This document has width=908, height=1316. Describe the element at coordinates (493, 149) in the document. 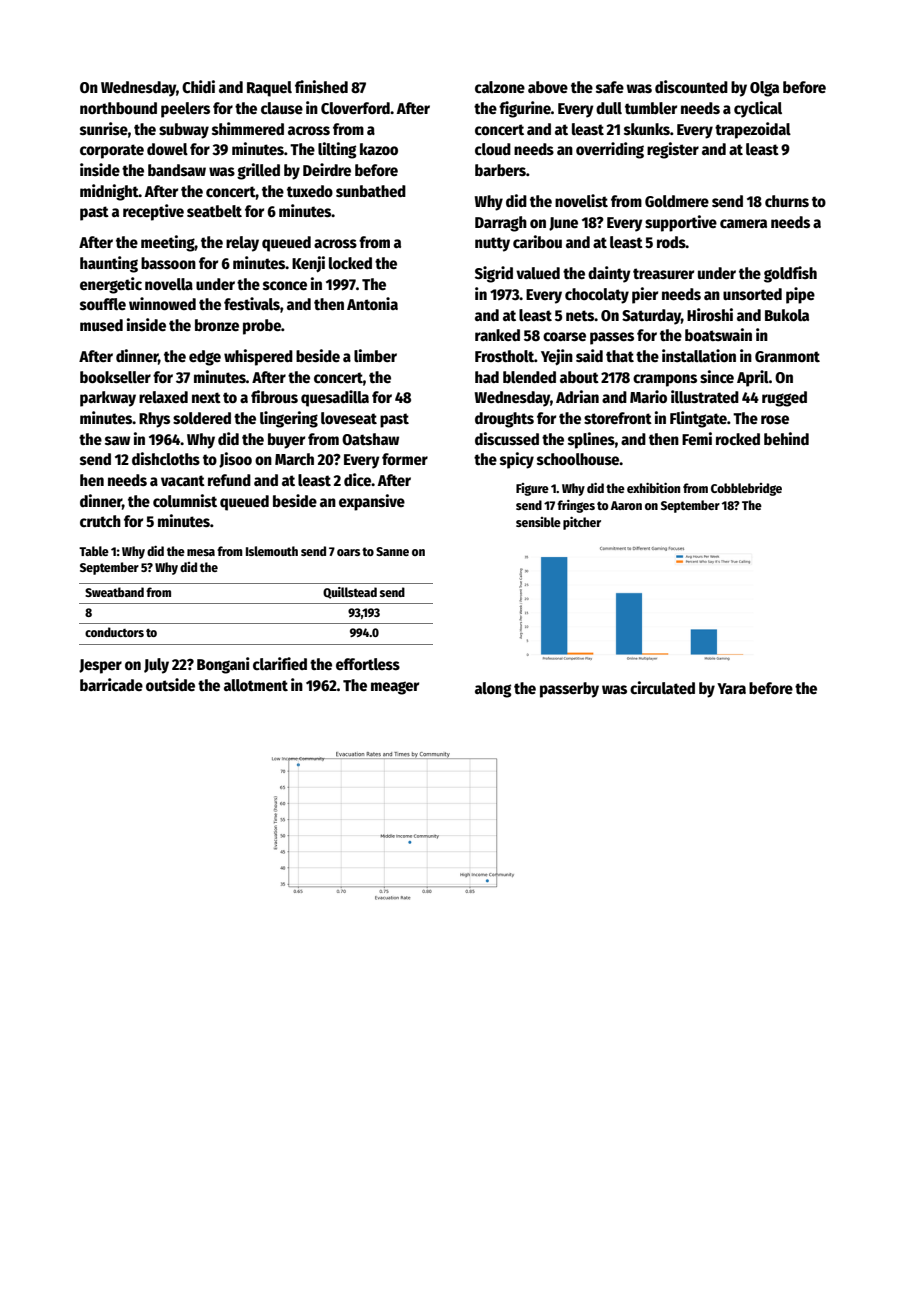

I see `cloud` at that location.
